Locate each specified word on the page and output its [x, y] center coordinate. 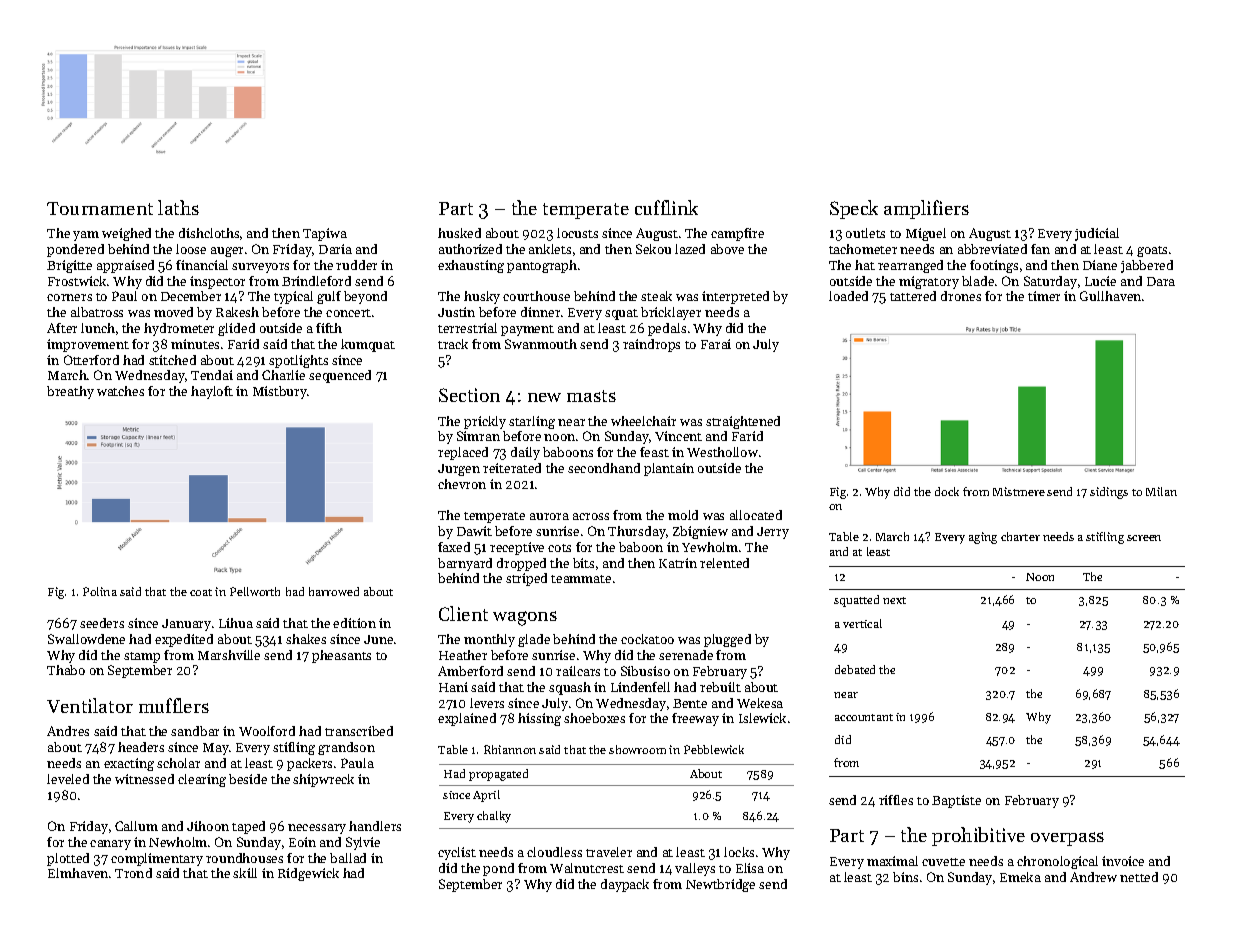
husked [459, 233]
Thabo [66, 670]
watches [120, 391]
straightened [743, 422]
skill [245, 873]
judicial [1097, 234]
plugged [727, 640]
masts [591, 396]
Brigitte [69, 266]
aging [983, 538]
